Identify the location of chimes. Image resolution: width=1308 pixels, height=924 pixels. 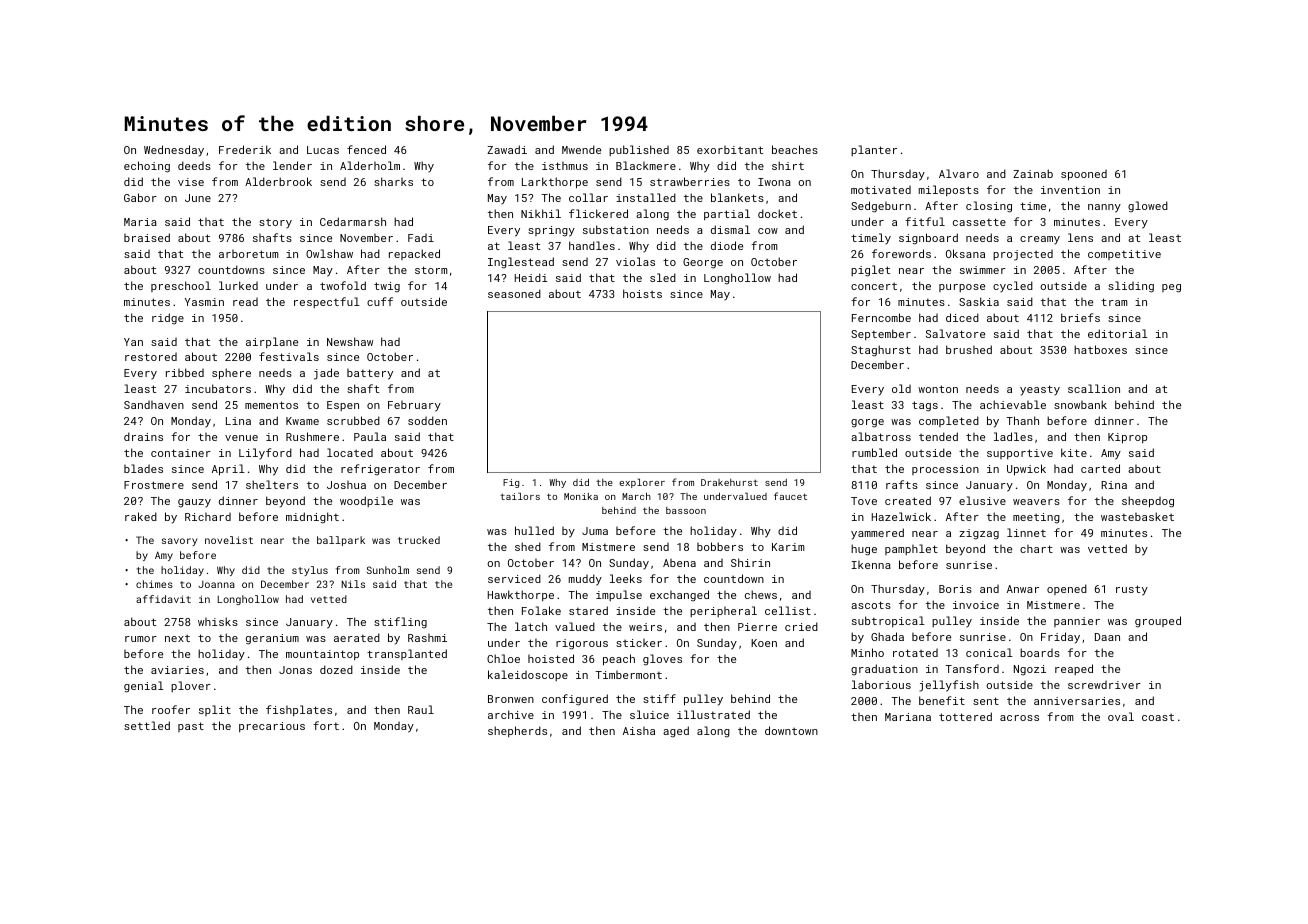
(154, 584).
